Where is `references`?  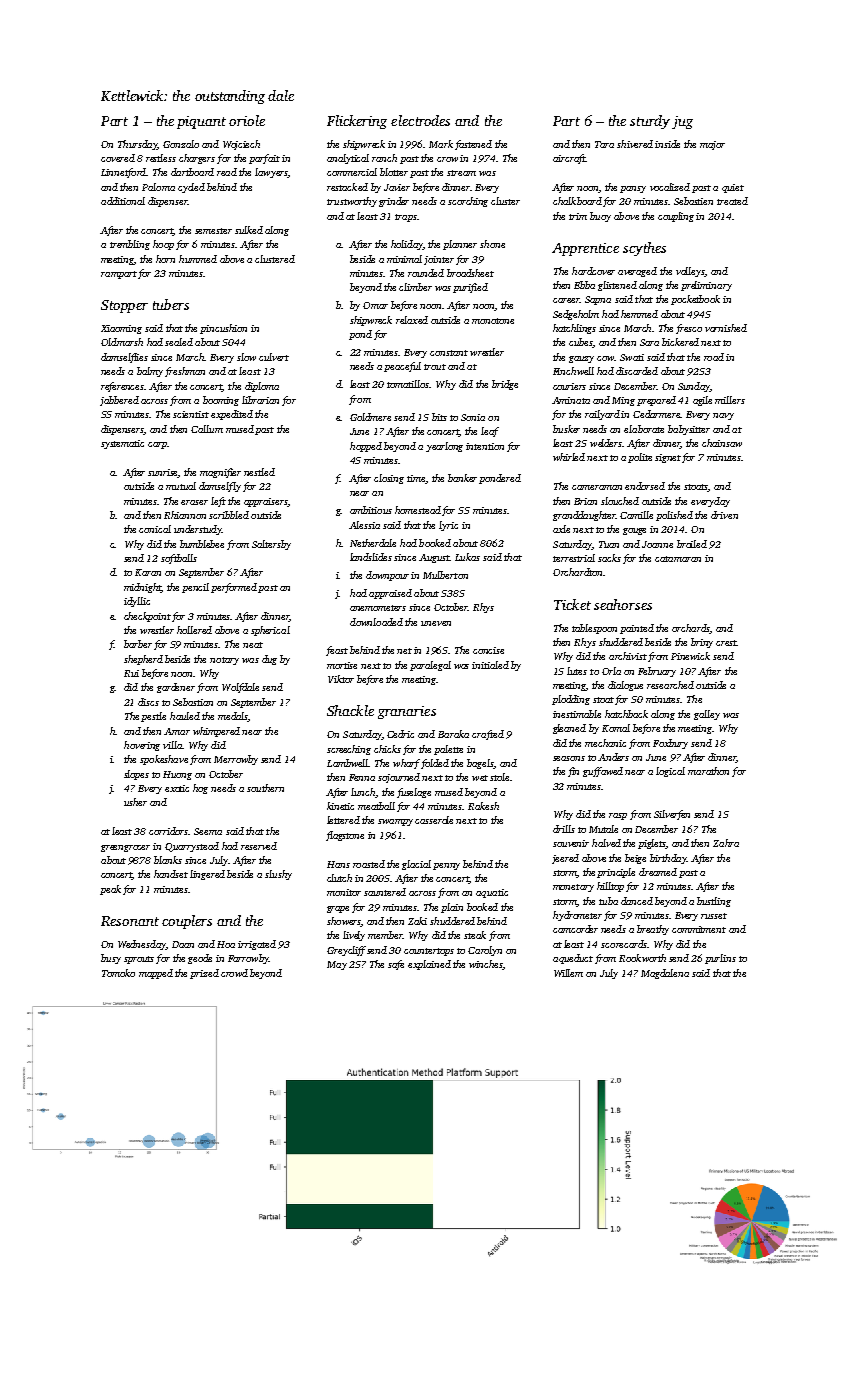
references is located at coordinates (122, 387).
